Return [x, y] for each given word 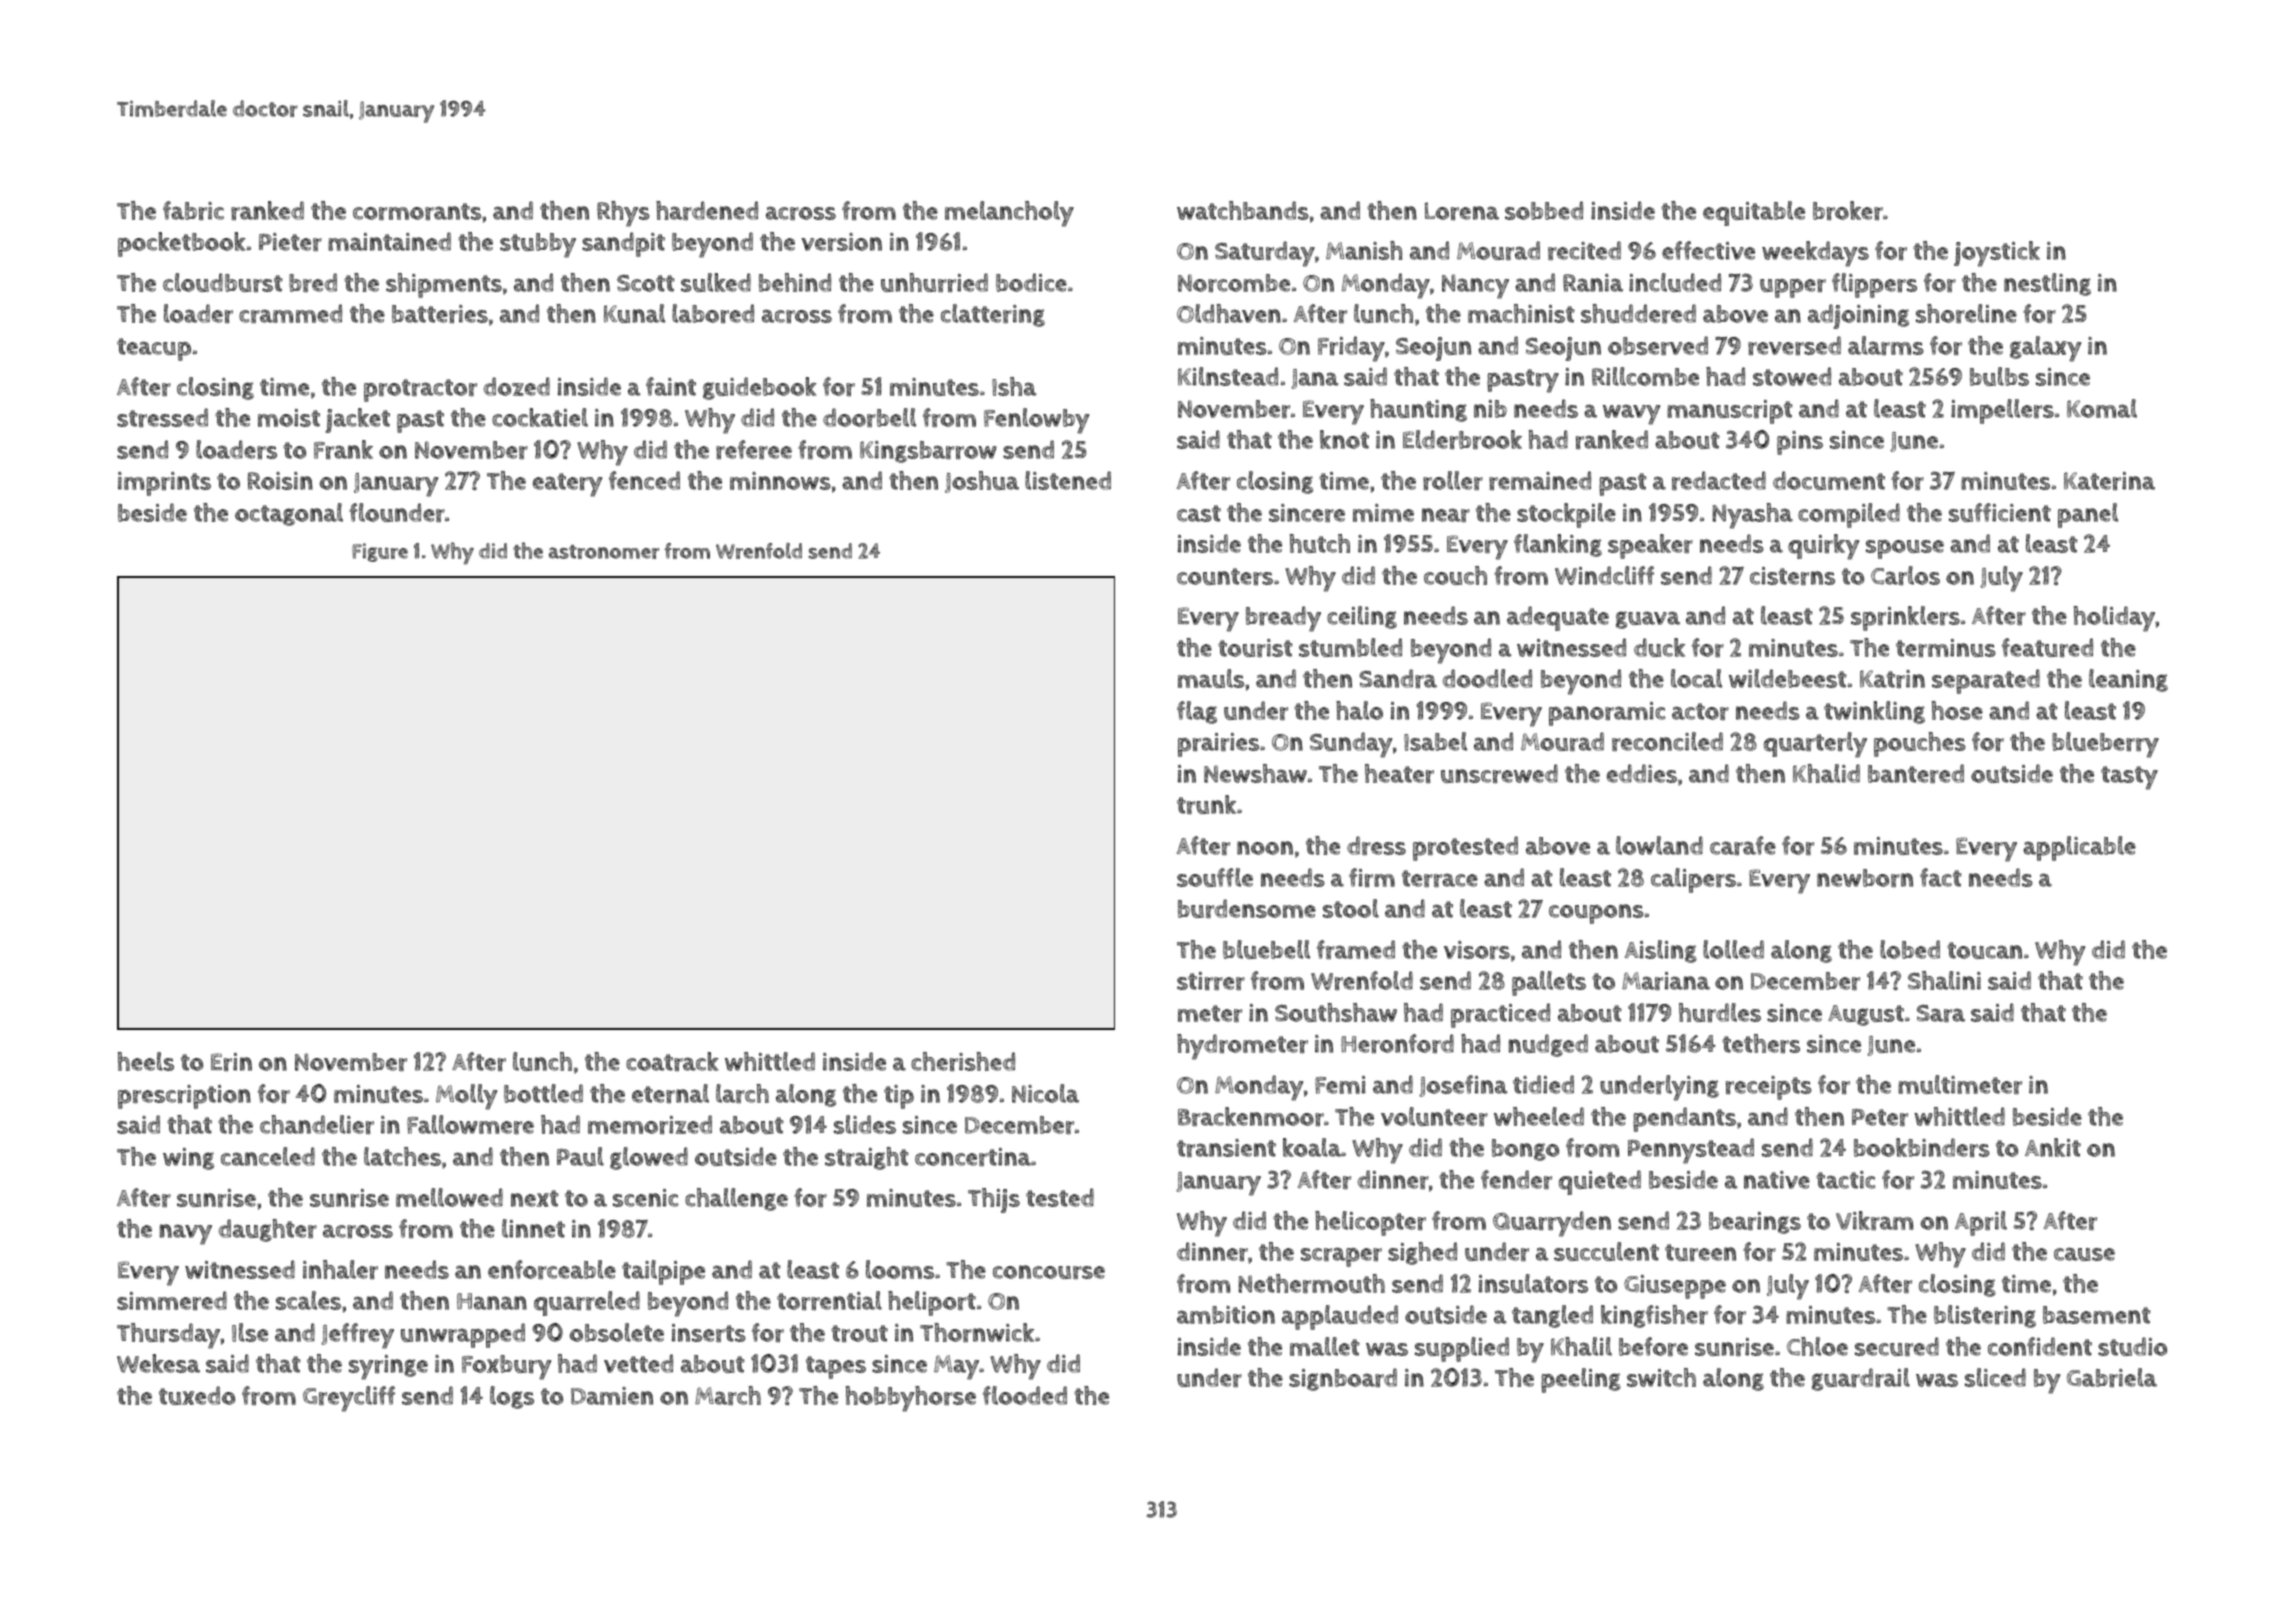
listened [1068, 480]
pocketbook [182, 244]
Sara [1941, 1013]
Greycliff [349, 1399]
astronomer [604, 552]
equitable [1754, 213]
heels [146, 1061]
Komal [2102, 408]
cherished [963, 1061]
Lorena [1462, 211]
